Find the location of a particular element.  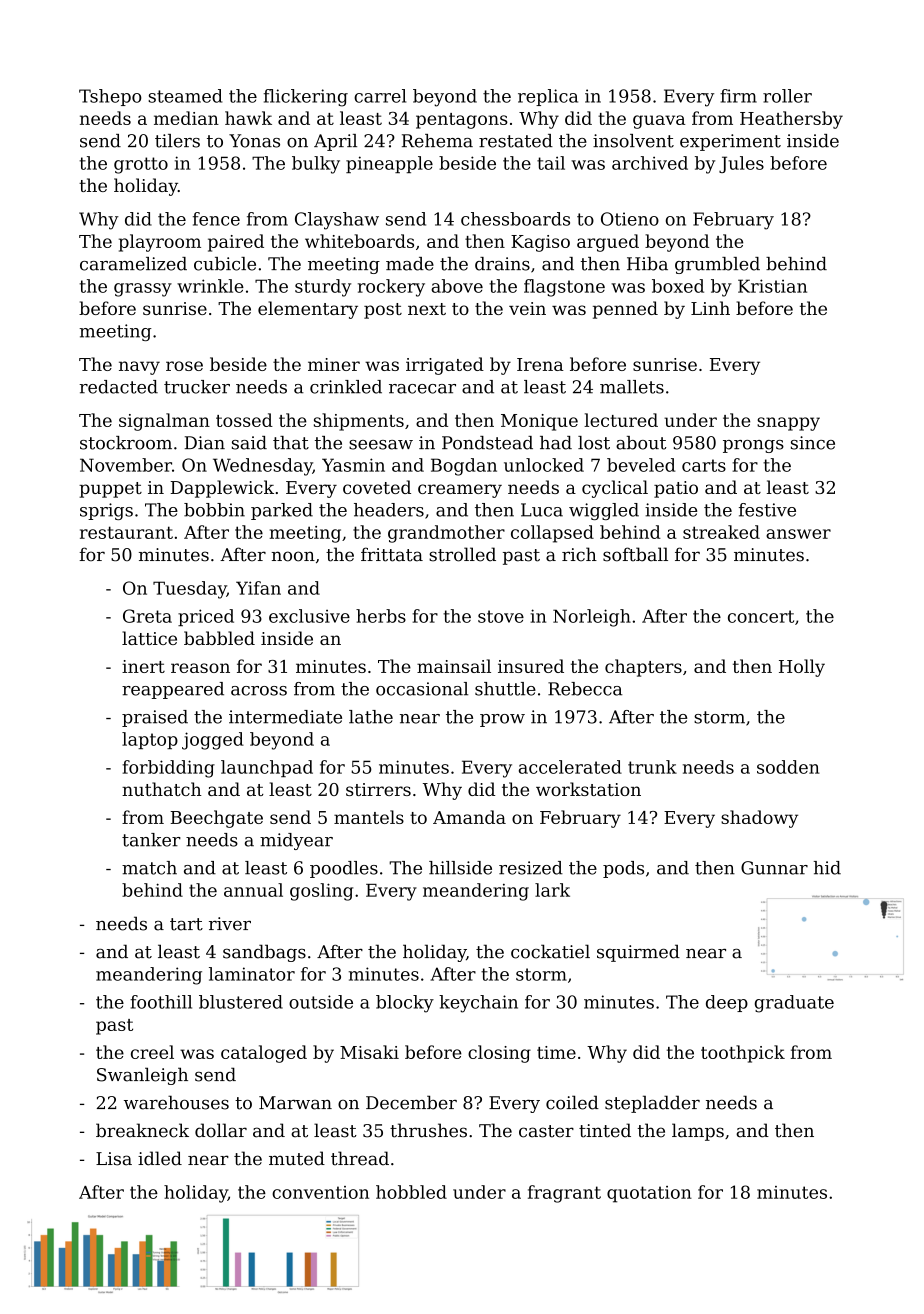

closing is located at coordinates (499, 1054).
